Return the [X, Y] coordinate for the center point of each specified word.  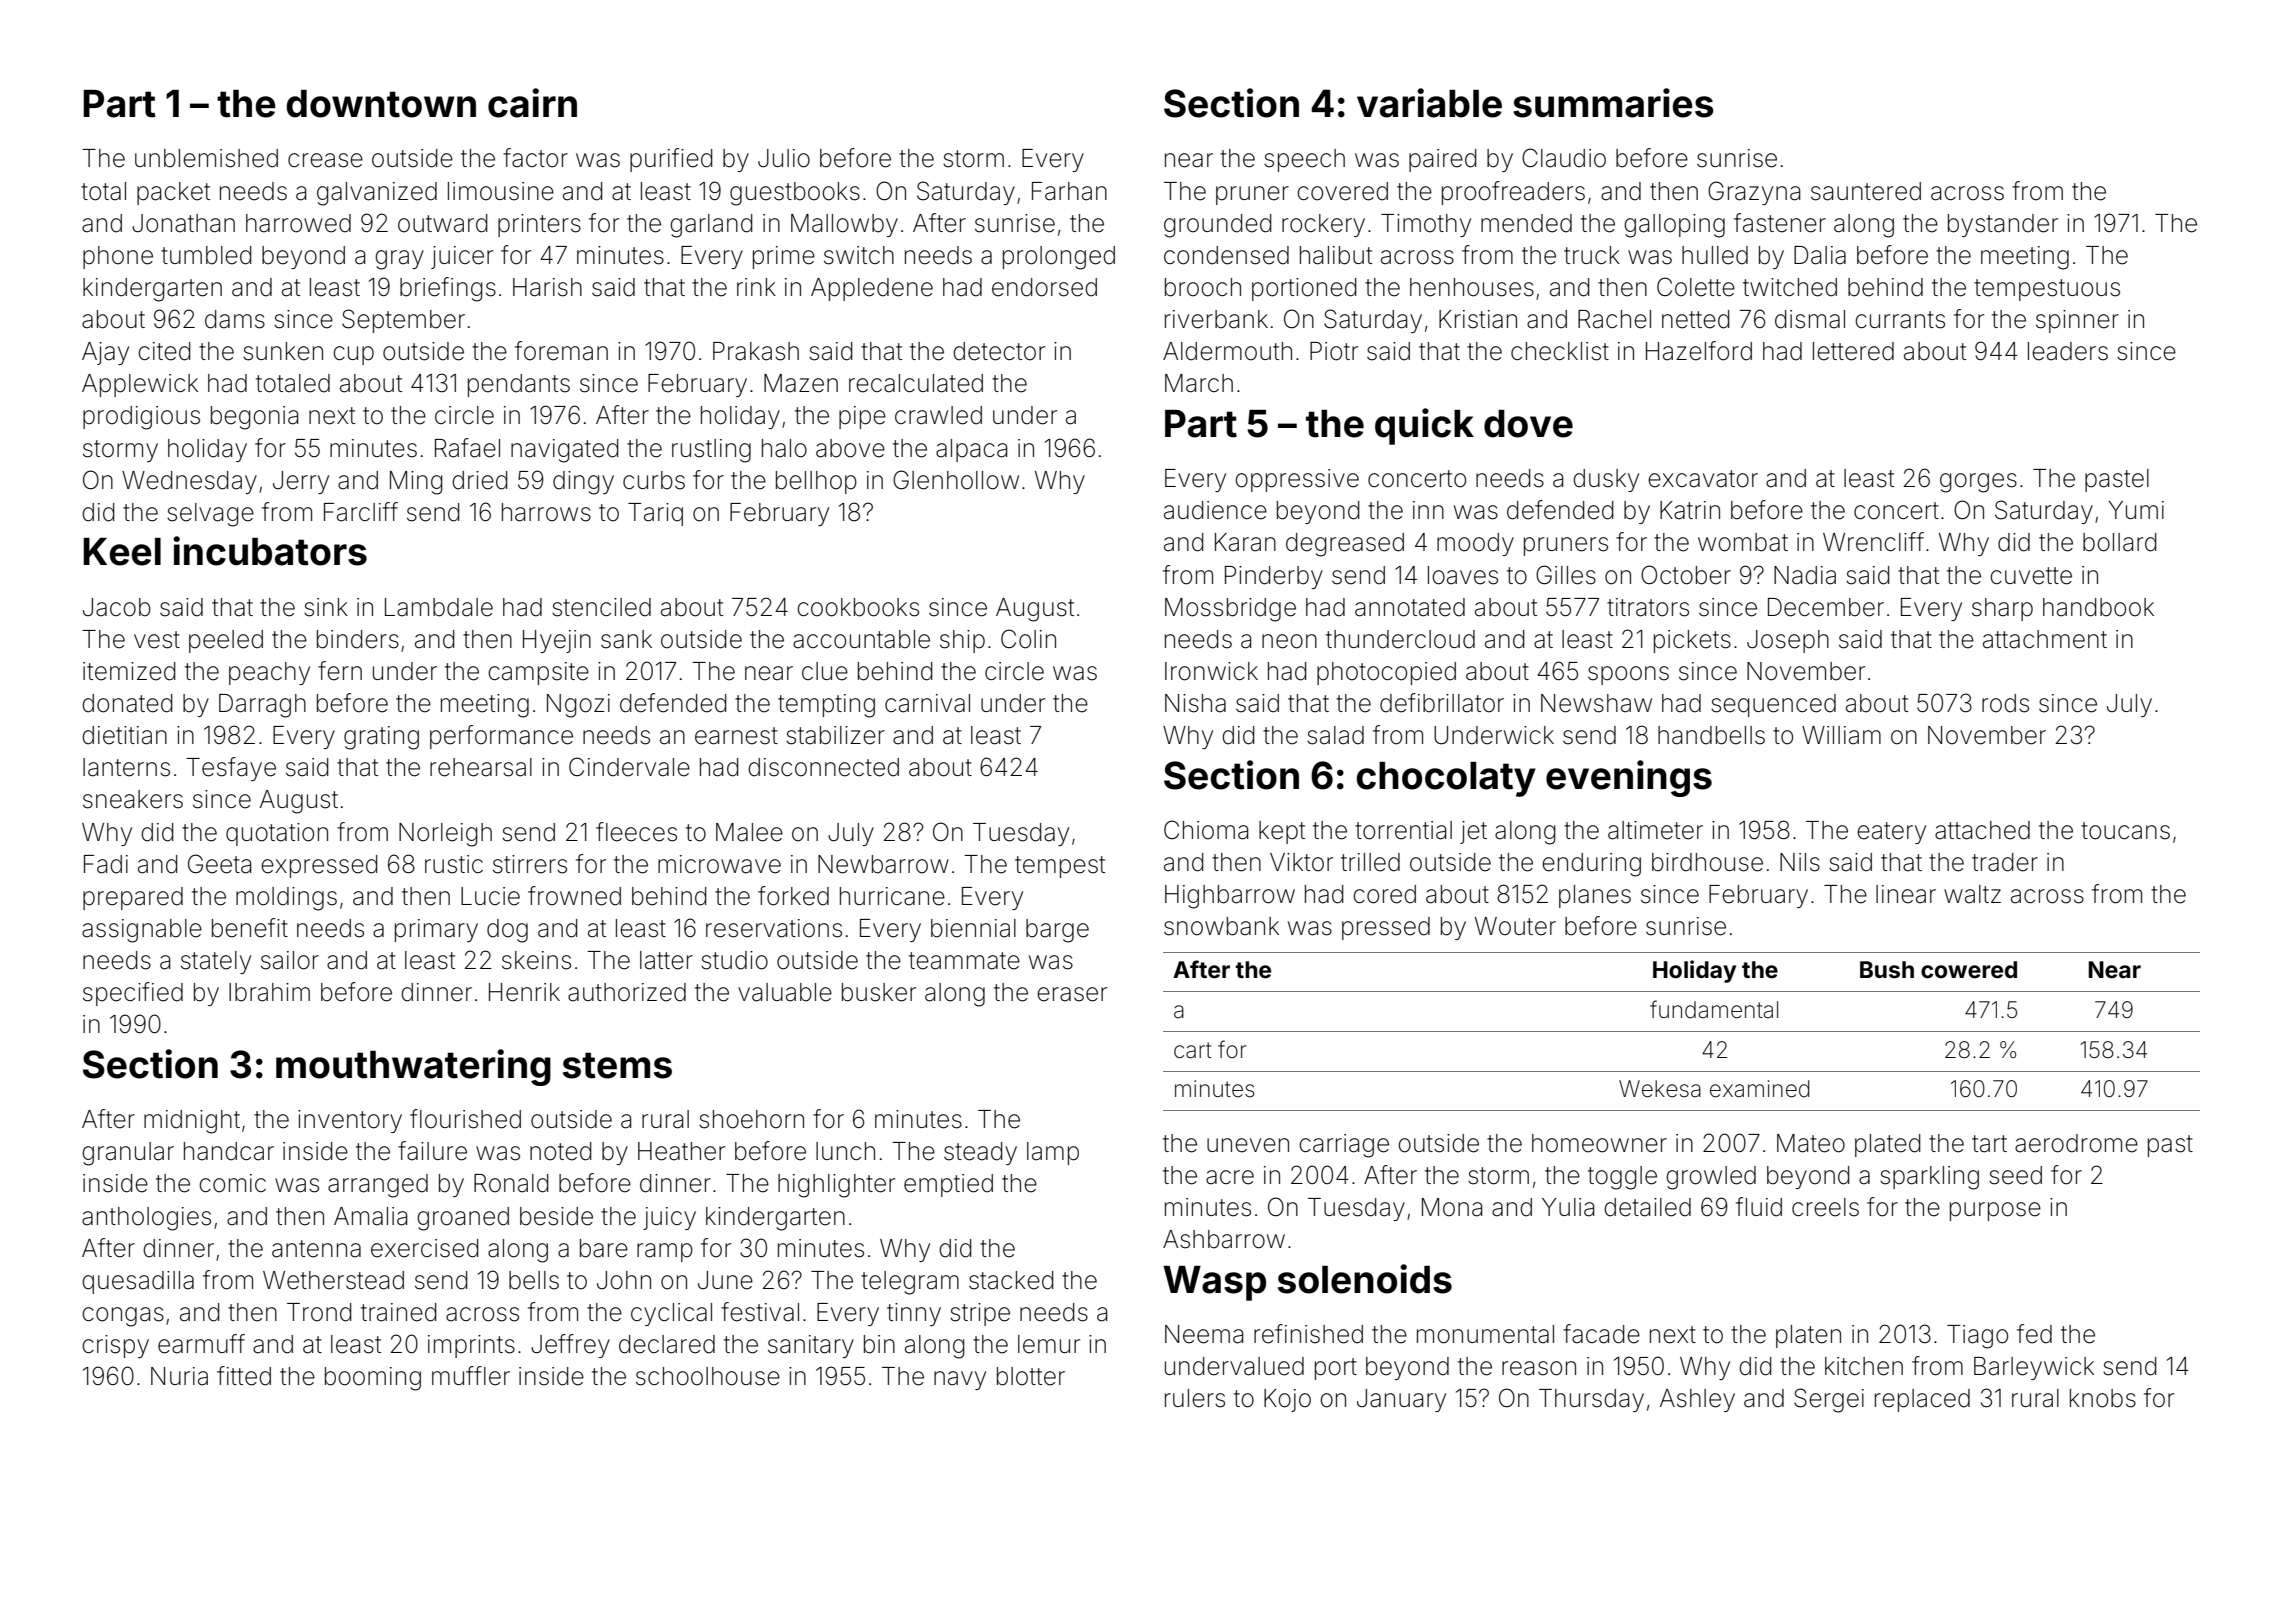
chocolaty [1446, 779]
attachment [2045, 639]
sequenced [1773, 705]
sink [326, 607]
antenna [316, 1249]
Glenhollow [956, 480]
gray [399, 260]
